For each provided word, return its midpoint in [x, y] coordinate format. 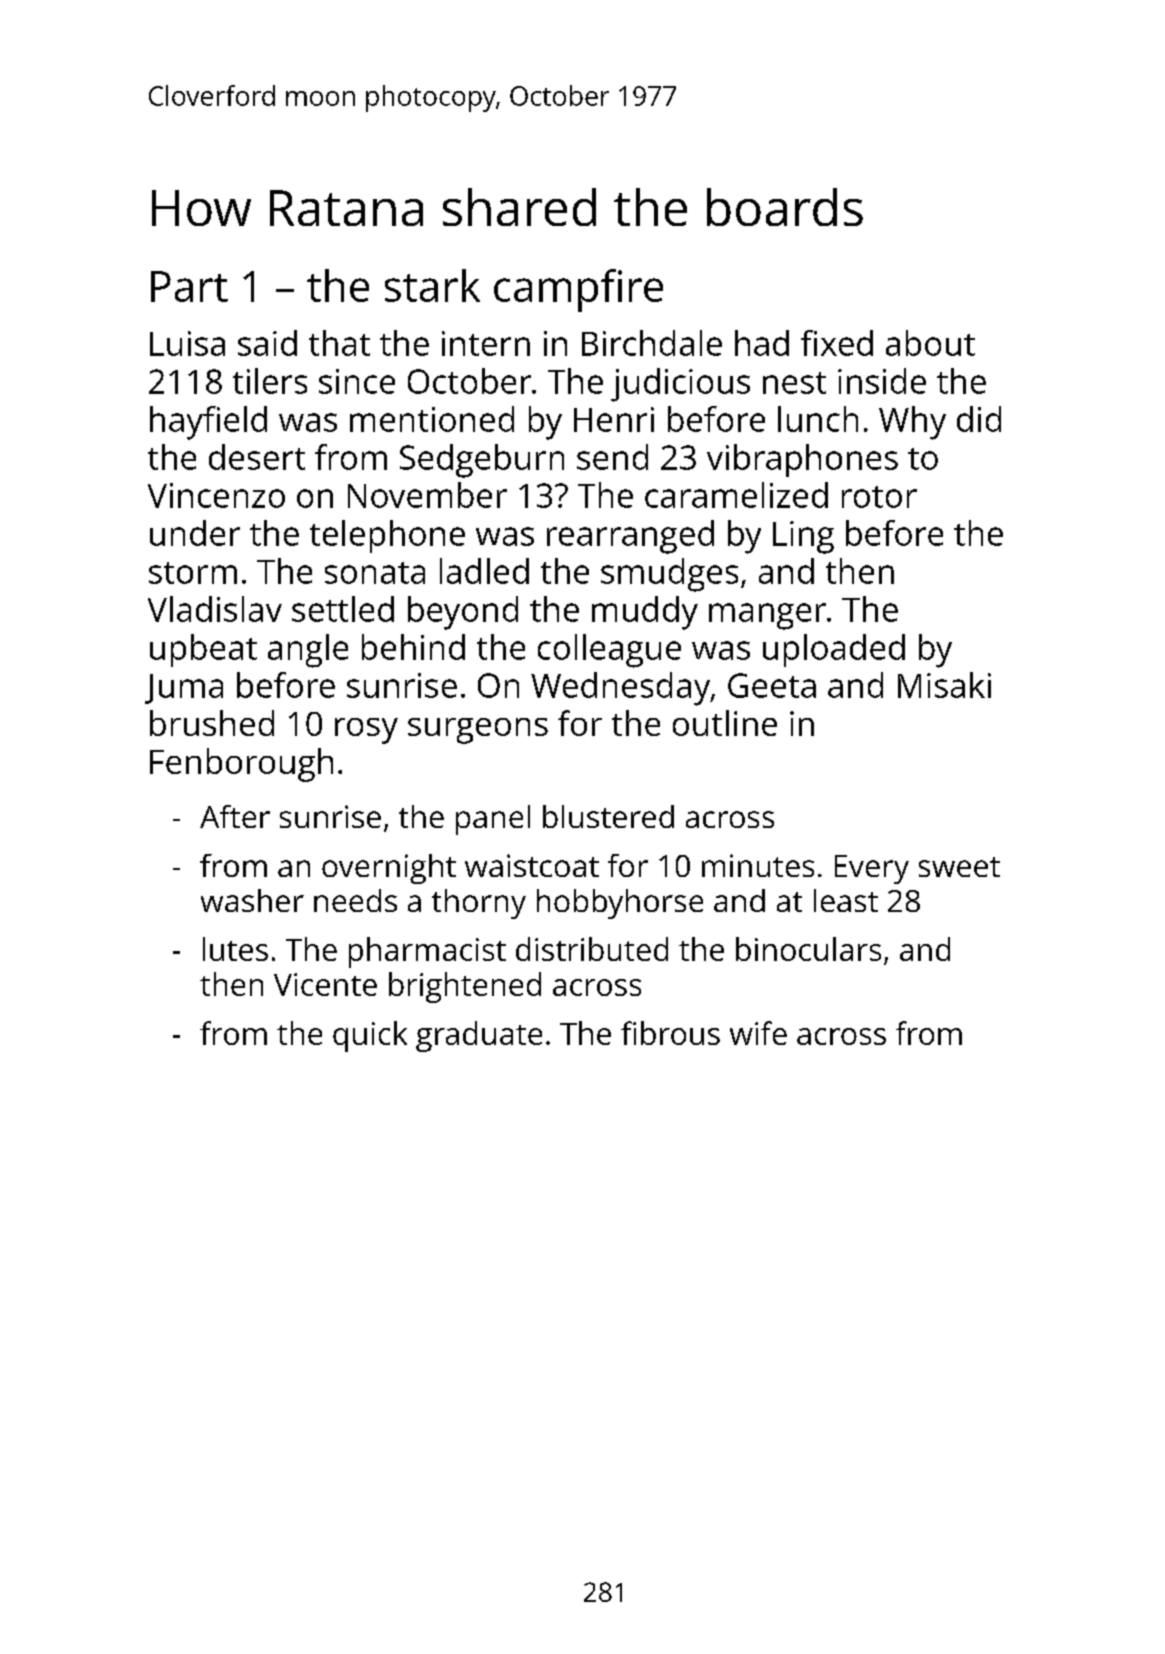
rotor [879, 497]
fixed [837, 343]
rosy [366, 731]
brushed [212, 723]
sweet [959, 867]
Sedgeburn [482, 461]
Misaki [944, 685]
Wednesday [620, 689]
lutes [235, 949]
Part [189, 286]
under [195, 533]
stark [432, 285]
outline [725, 723]
